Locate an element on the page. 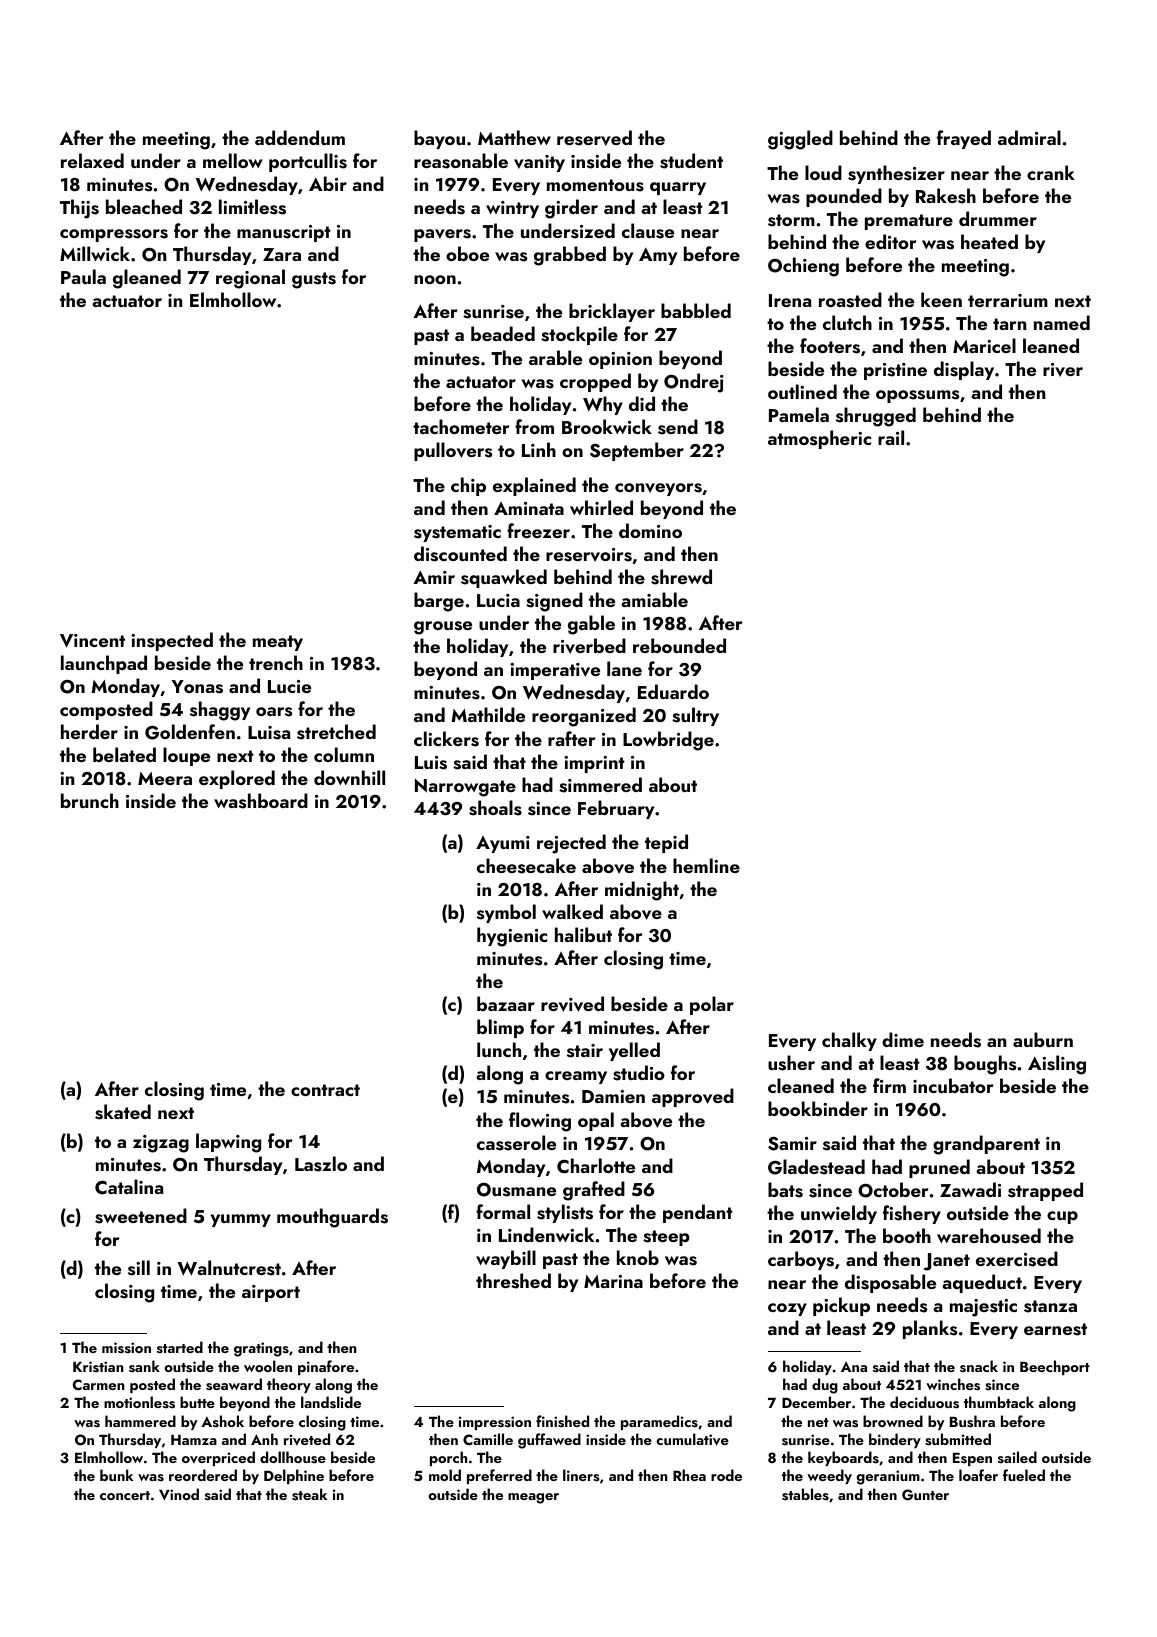 The width and height of the document is (1157, 1637). student is located at coordinates (691, 161).
